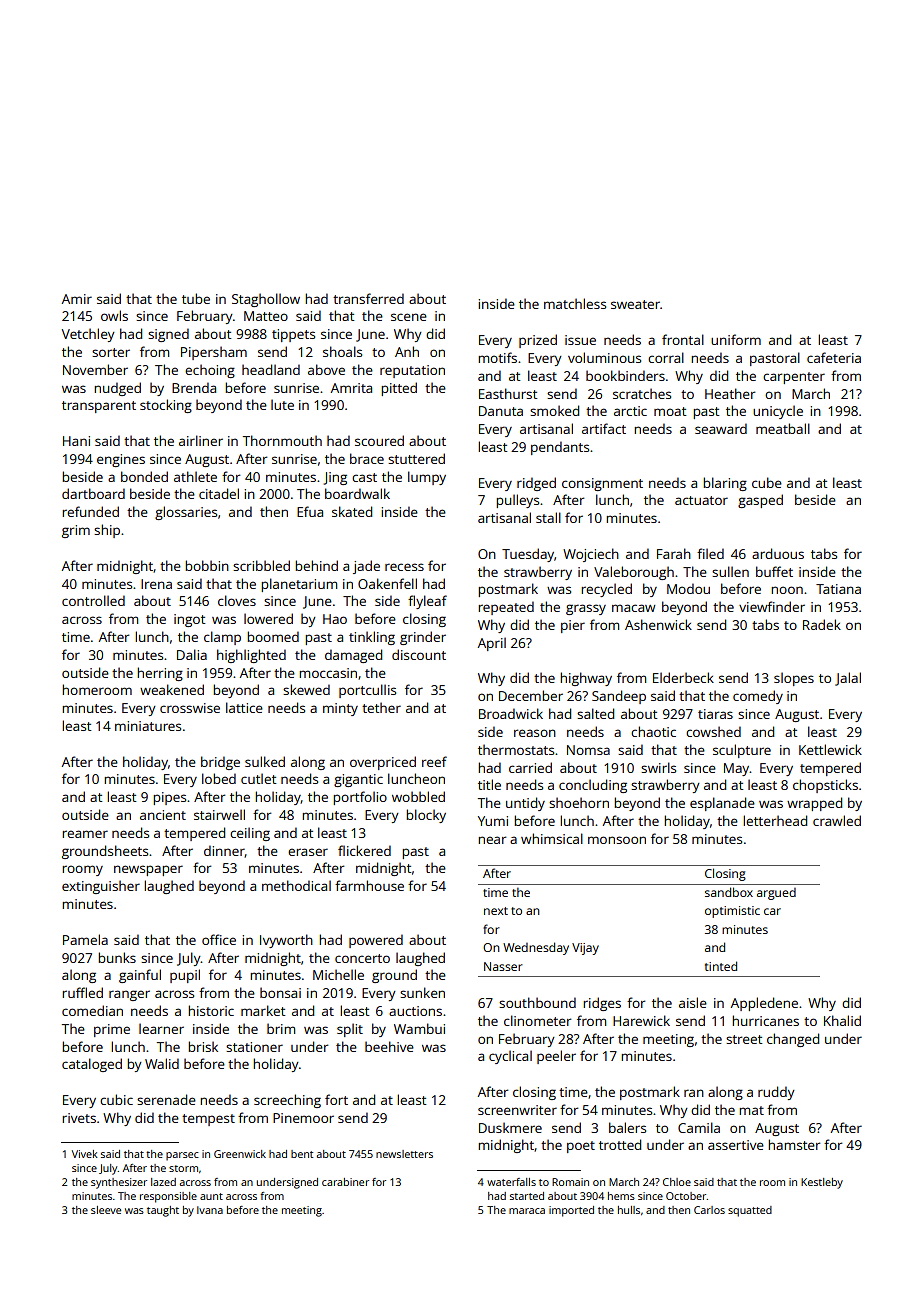  I want to click on Amir, so click(77, 299).
